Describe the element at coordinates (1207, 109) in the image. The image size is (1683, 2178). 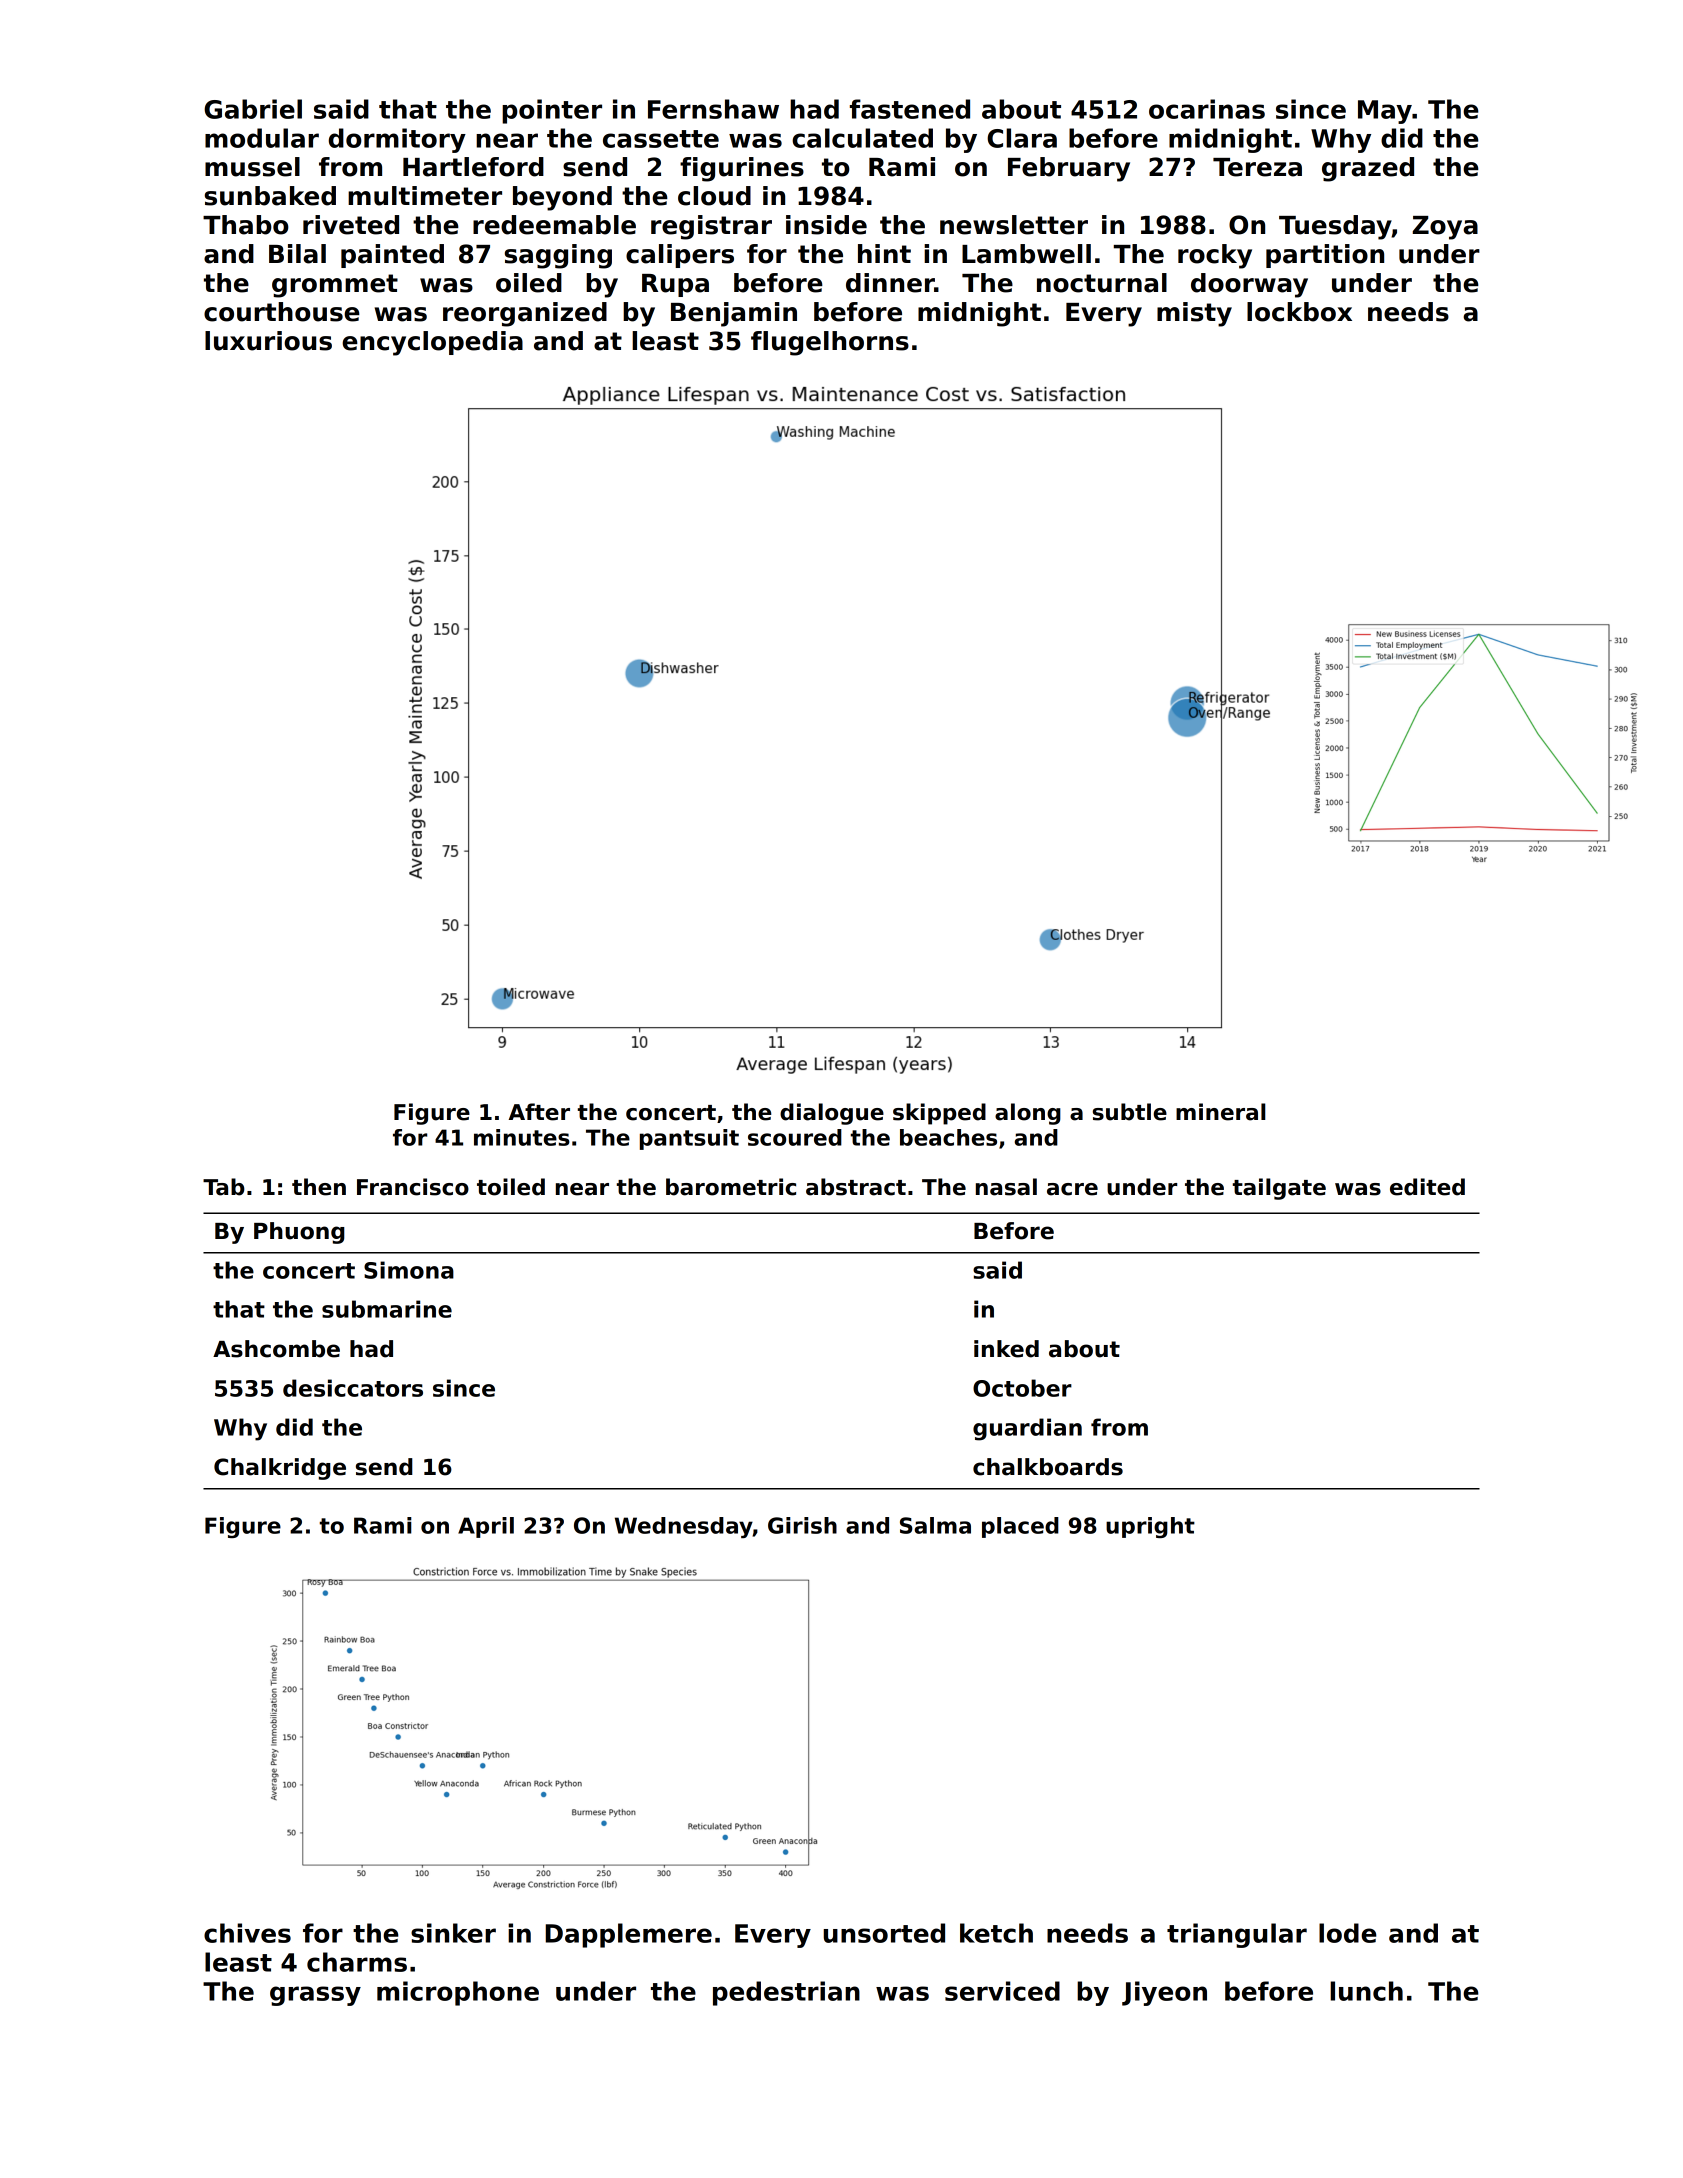
I see `ocarinas` at that location.
